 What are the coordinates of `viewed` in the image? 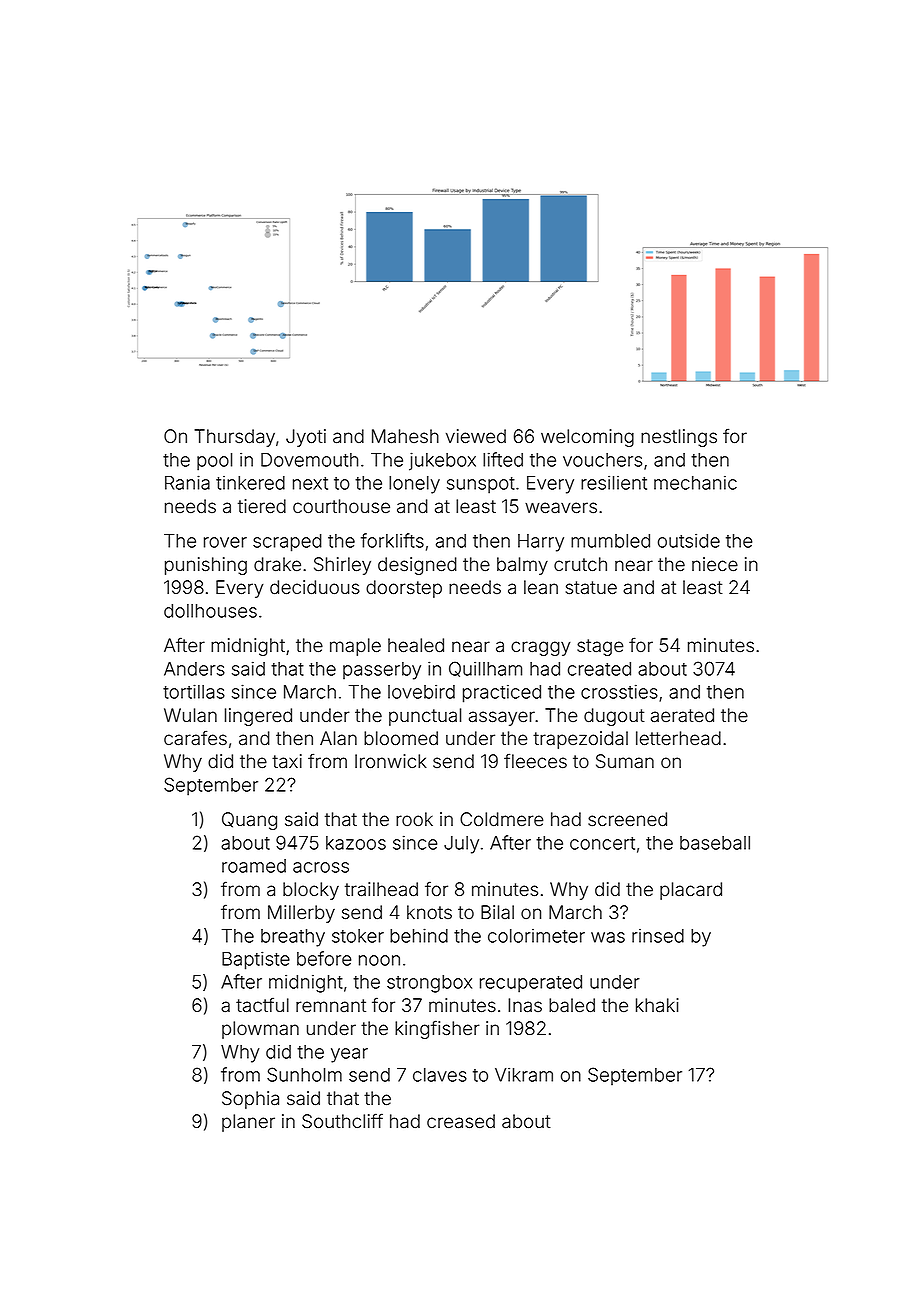 It's located at (476, 436).
